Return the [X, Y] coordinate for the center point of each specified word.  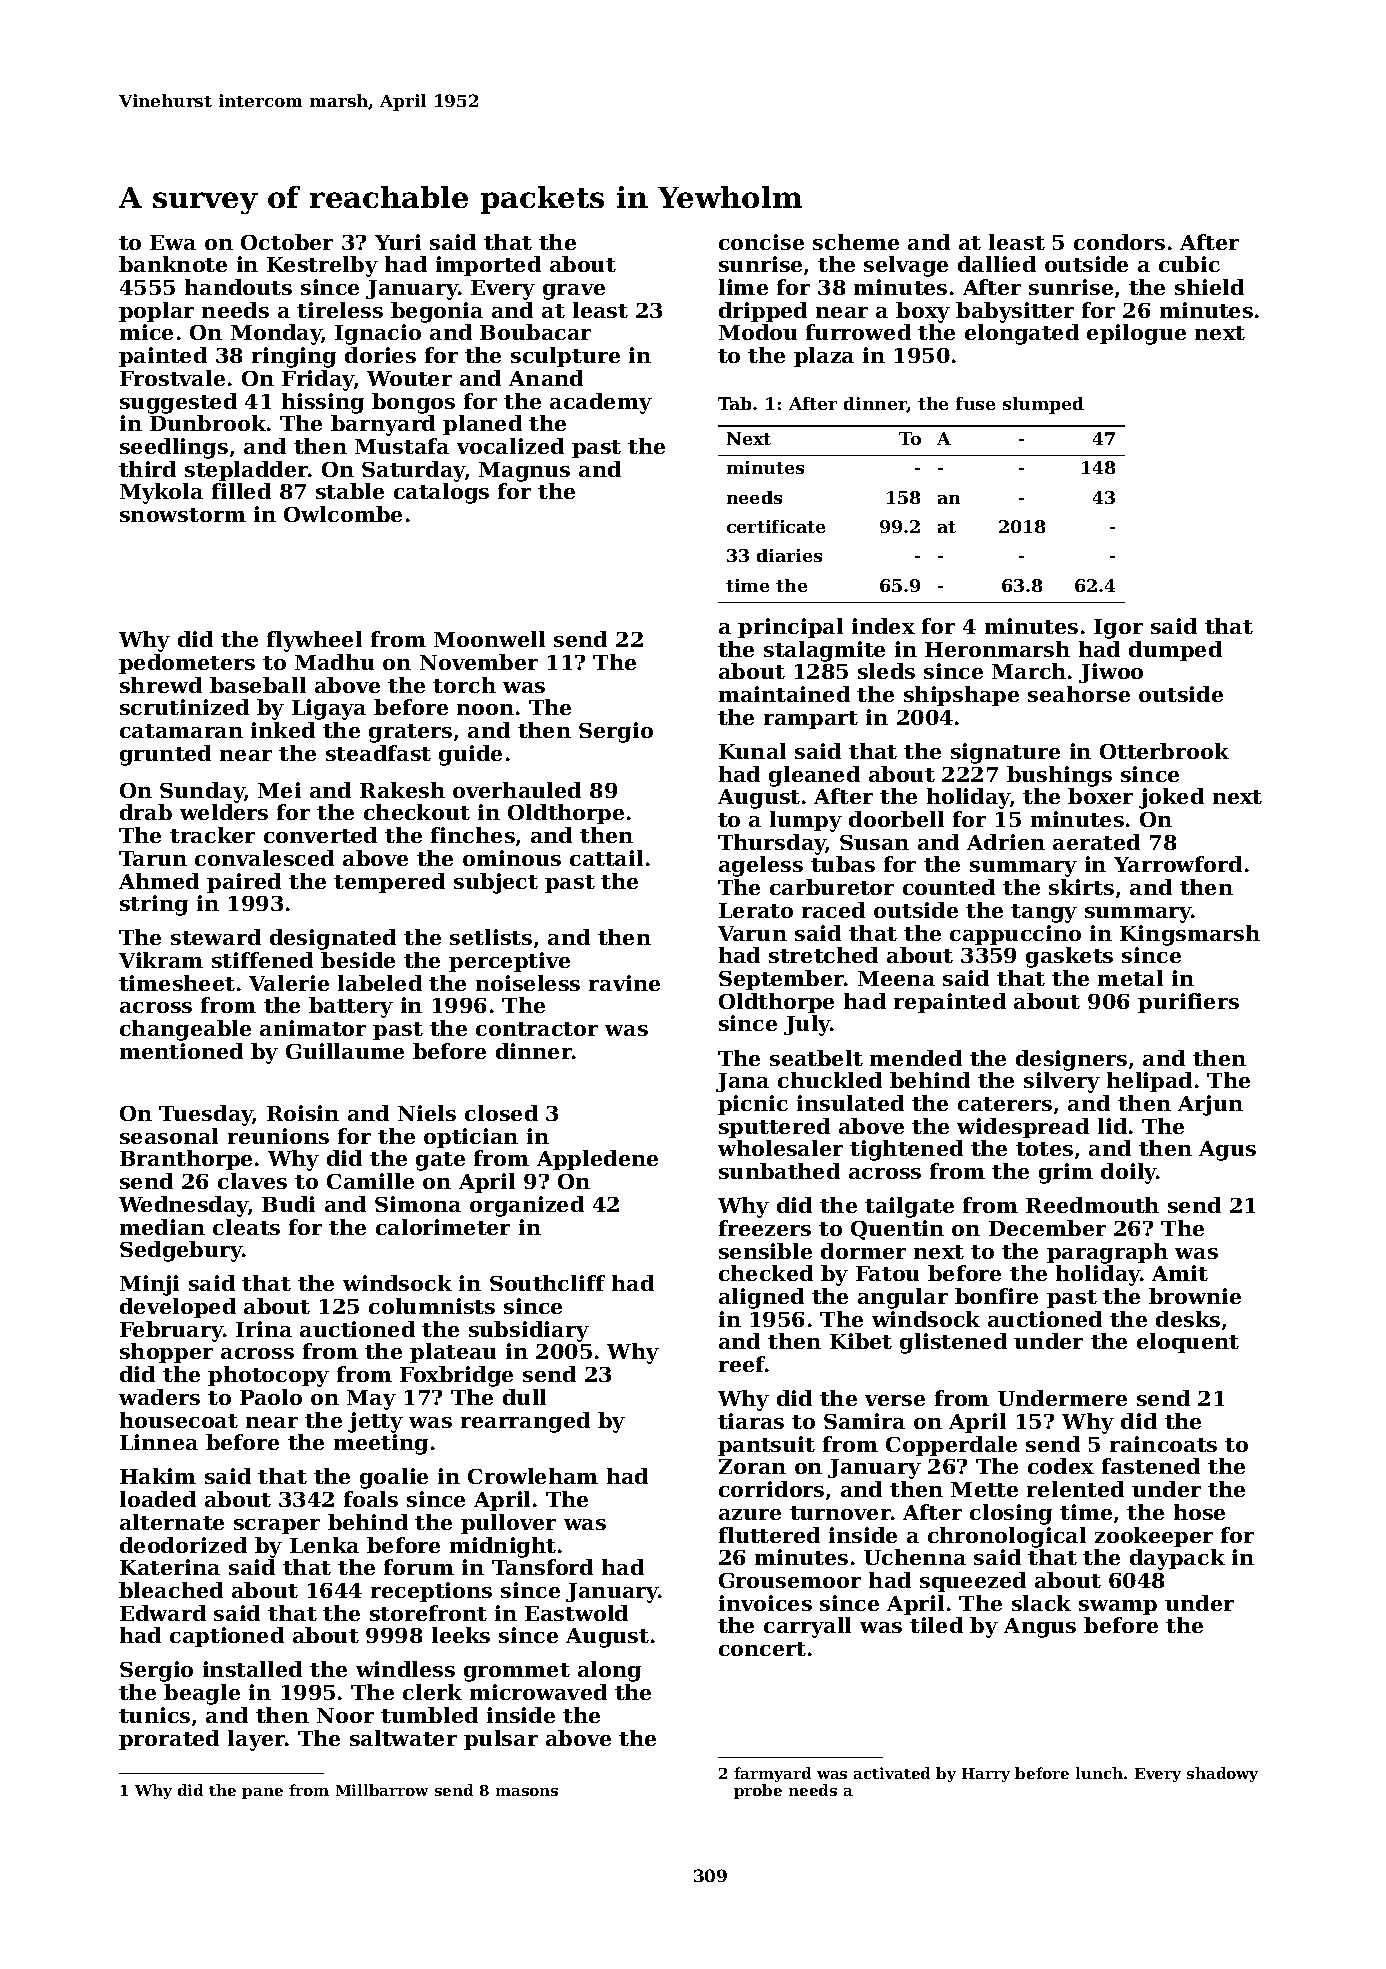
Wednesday [183, 1206]
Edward [163, 1613]
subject [496, 883]
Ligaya [329, 709]
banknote [173, 264]
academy [601, 403]
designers [1071, 1060]
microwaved [538, 1692]
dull [524, 1397]
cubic [1189, 264]
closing [1011, 1514]
